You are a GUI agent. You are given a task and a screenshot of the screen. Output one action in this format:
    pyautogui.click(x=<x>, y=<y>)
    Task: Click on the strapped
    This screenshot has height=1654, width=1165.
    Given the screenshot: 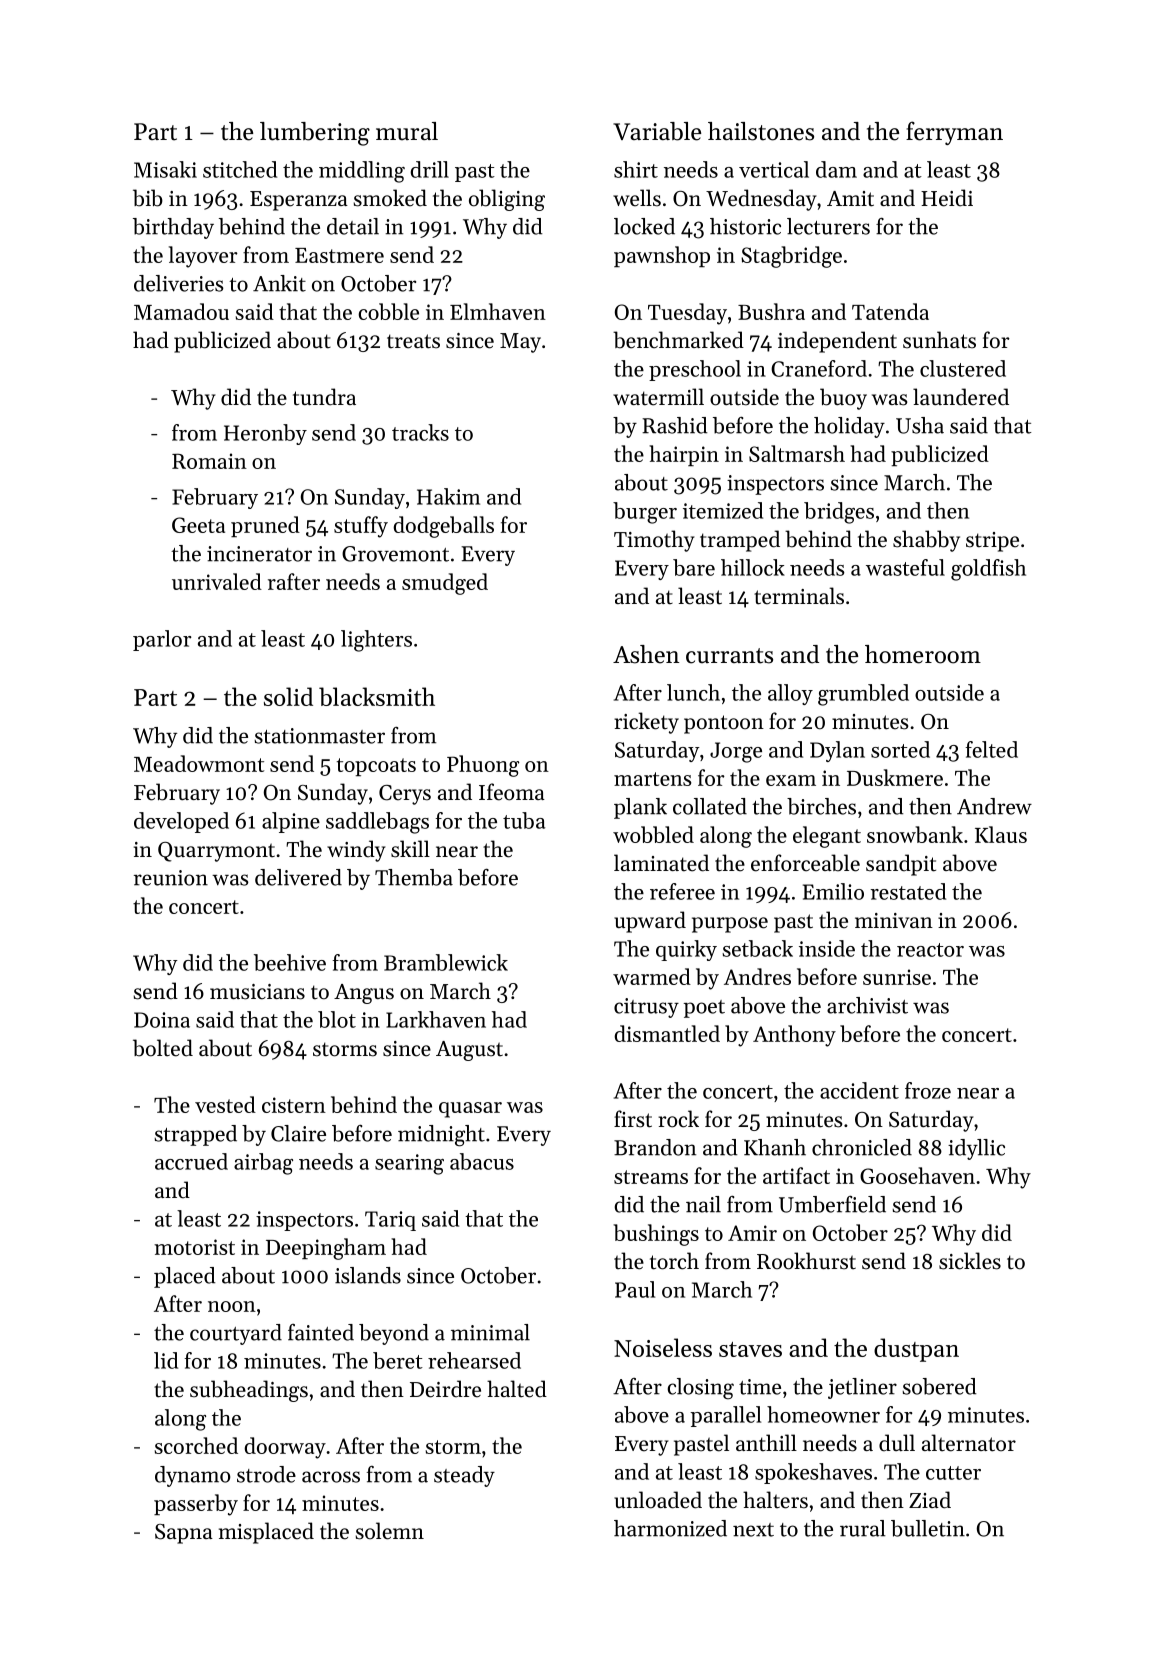 What is the action you would take?
    pyautogui.click(x=195, y=1135)
